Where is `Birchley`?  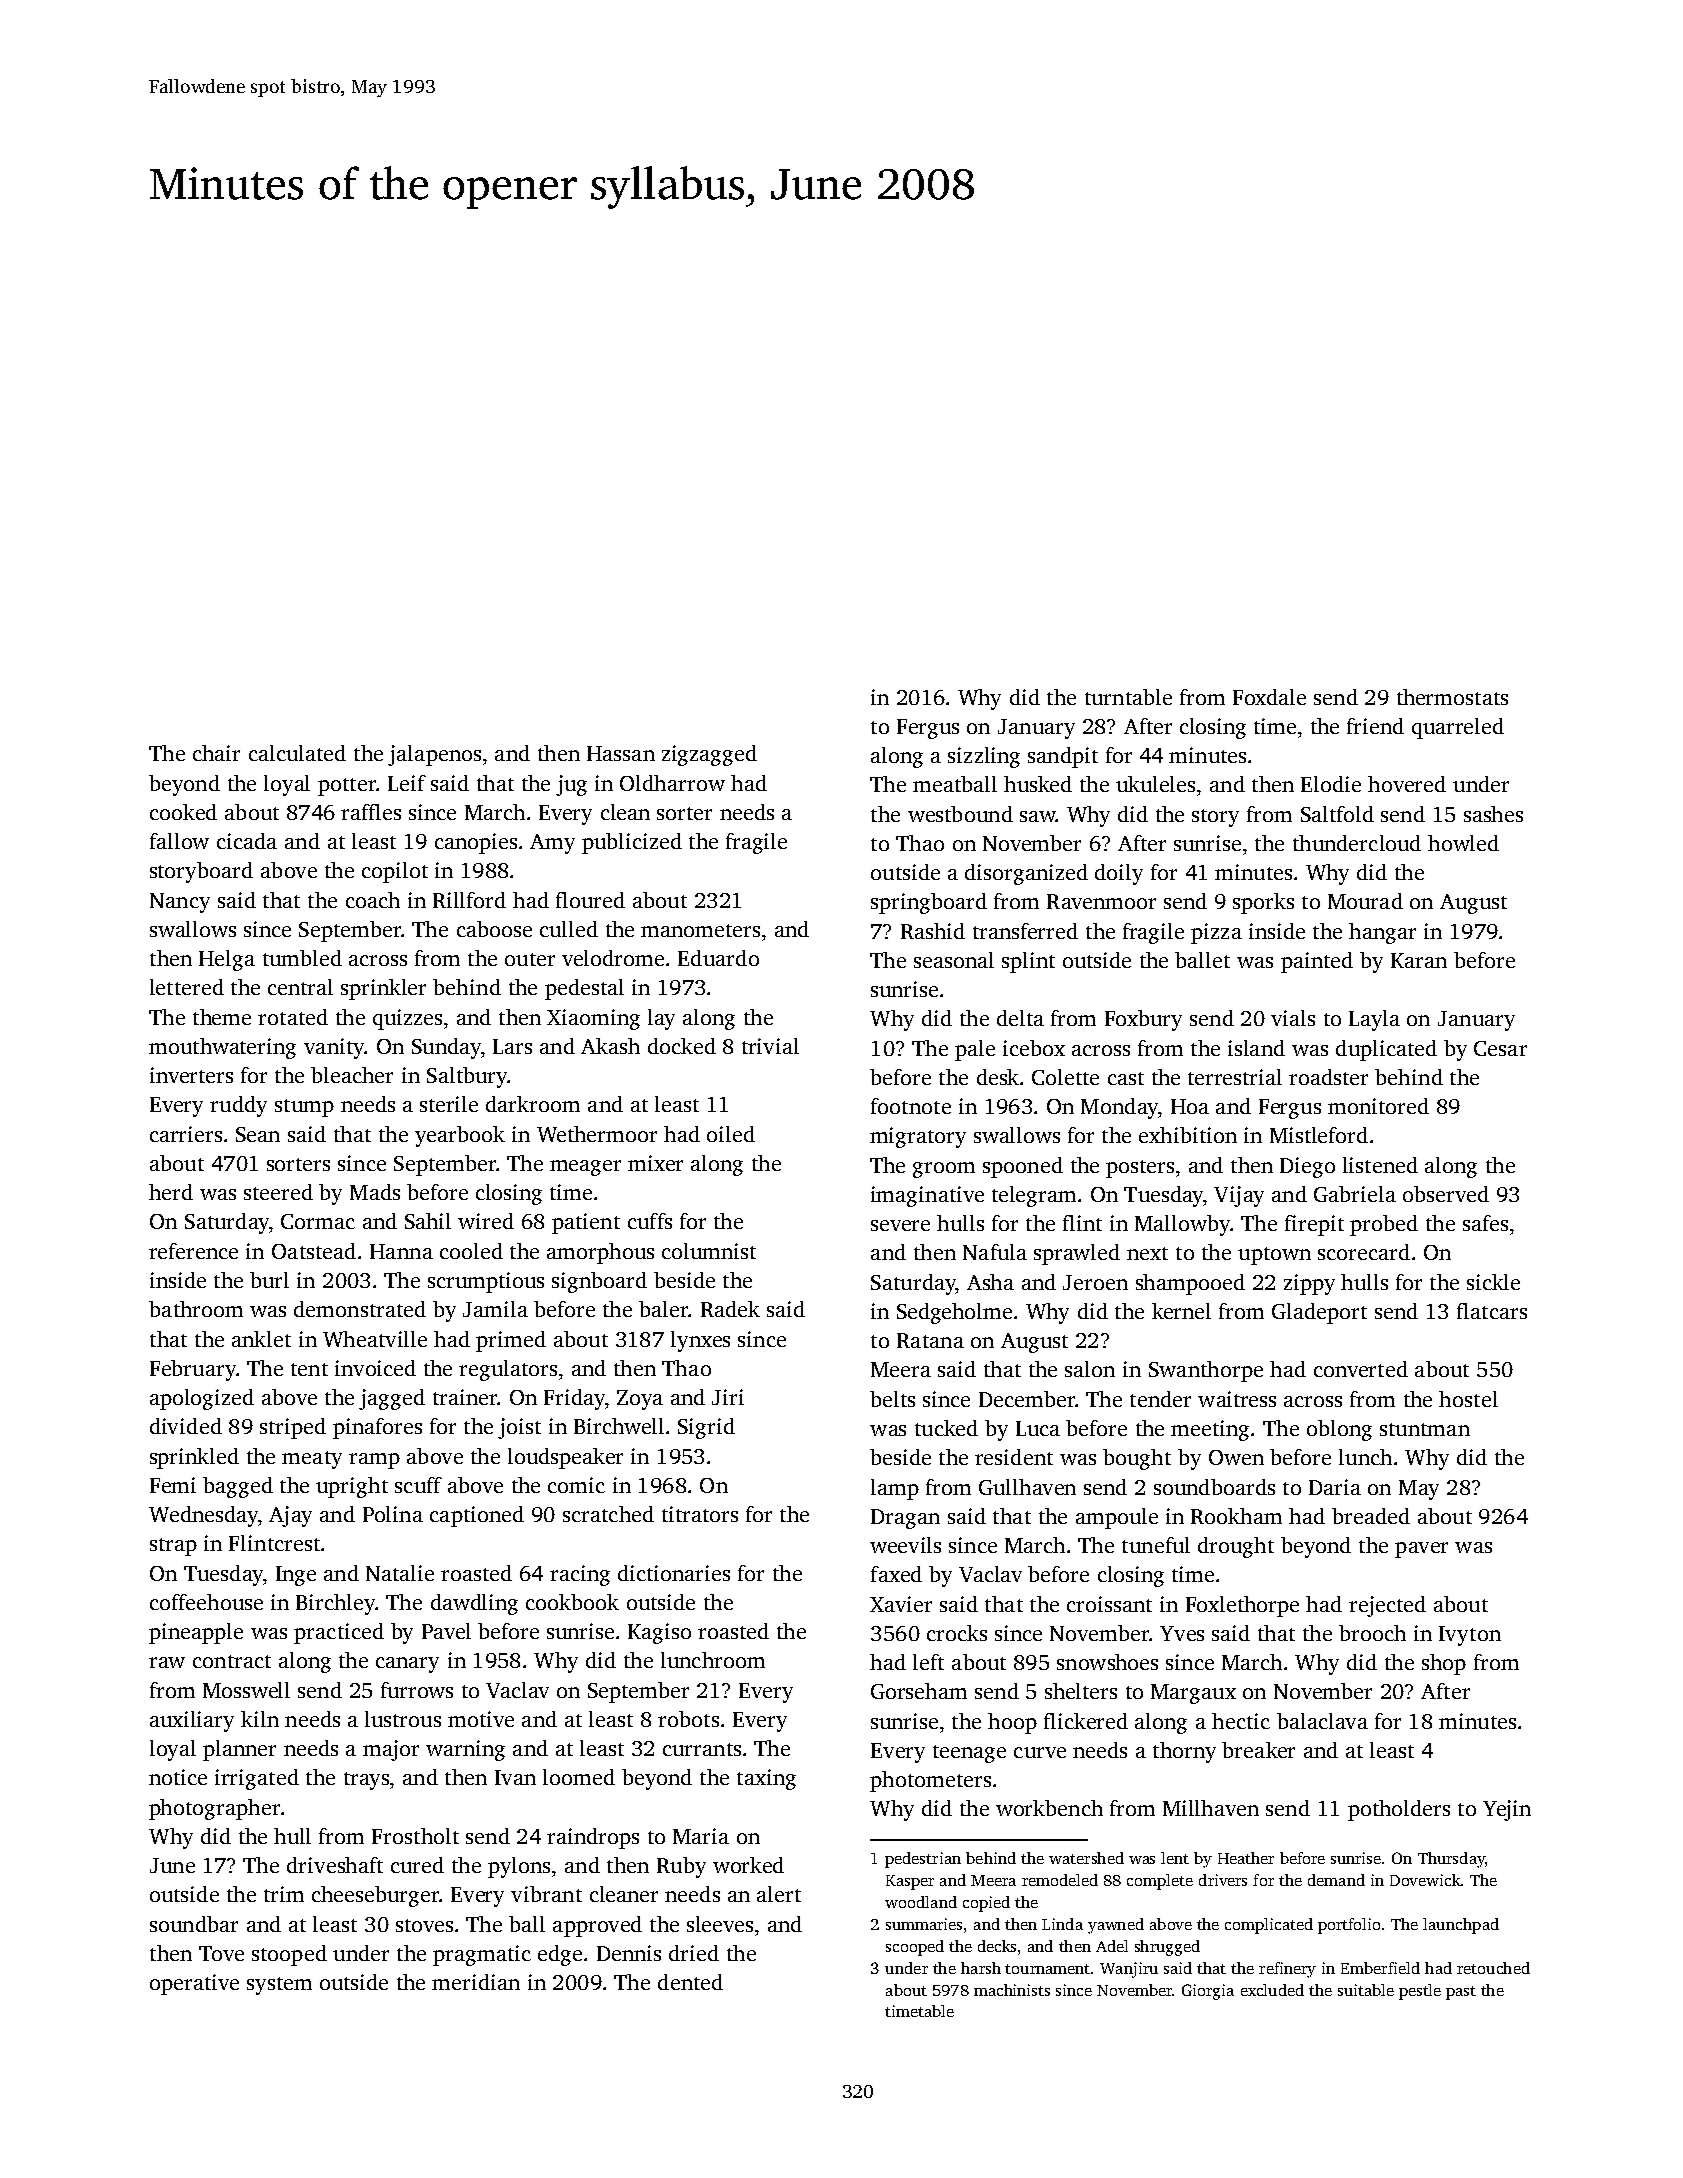 Birchley is located at coordinates (336, 1604).
